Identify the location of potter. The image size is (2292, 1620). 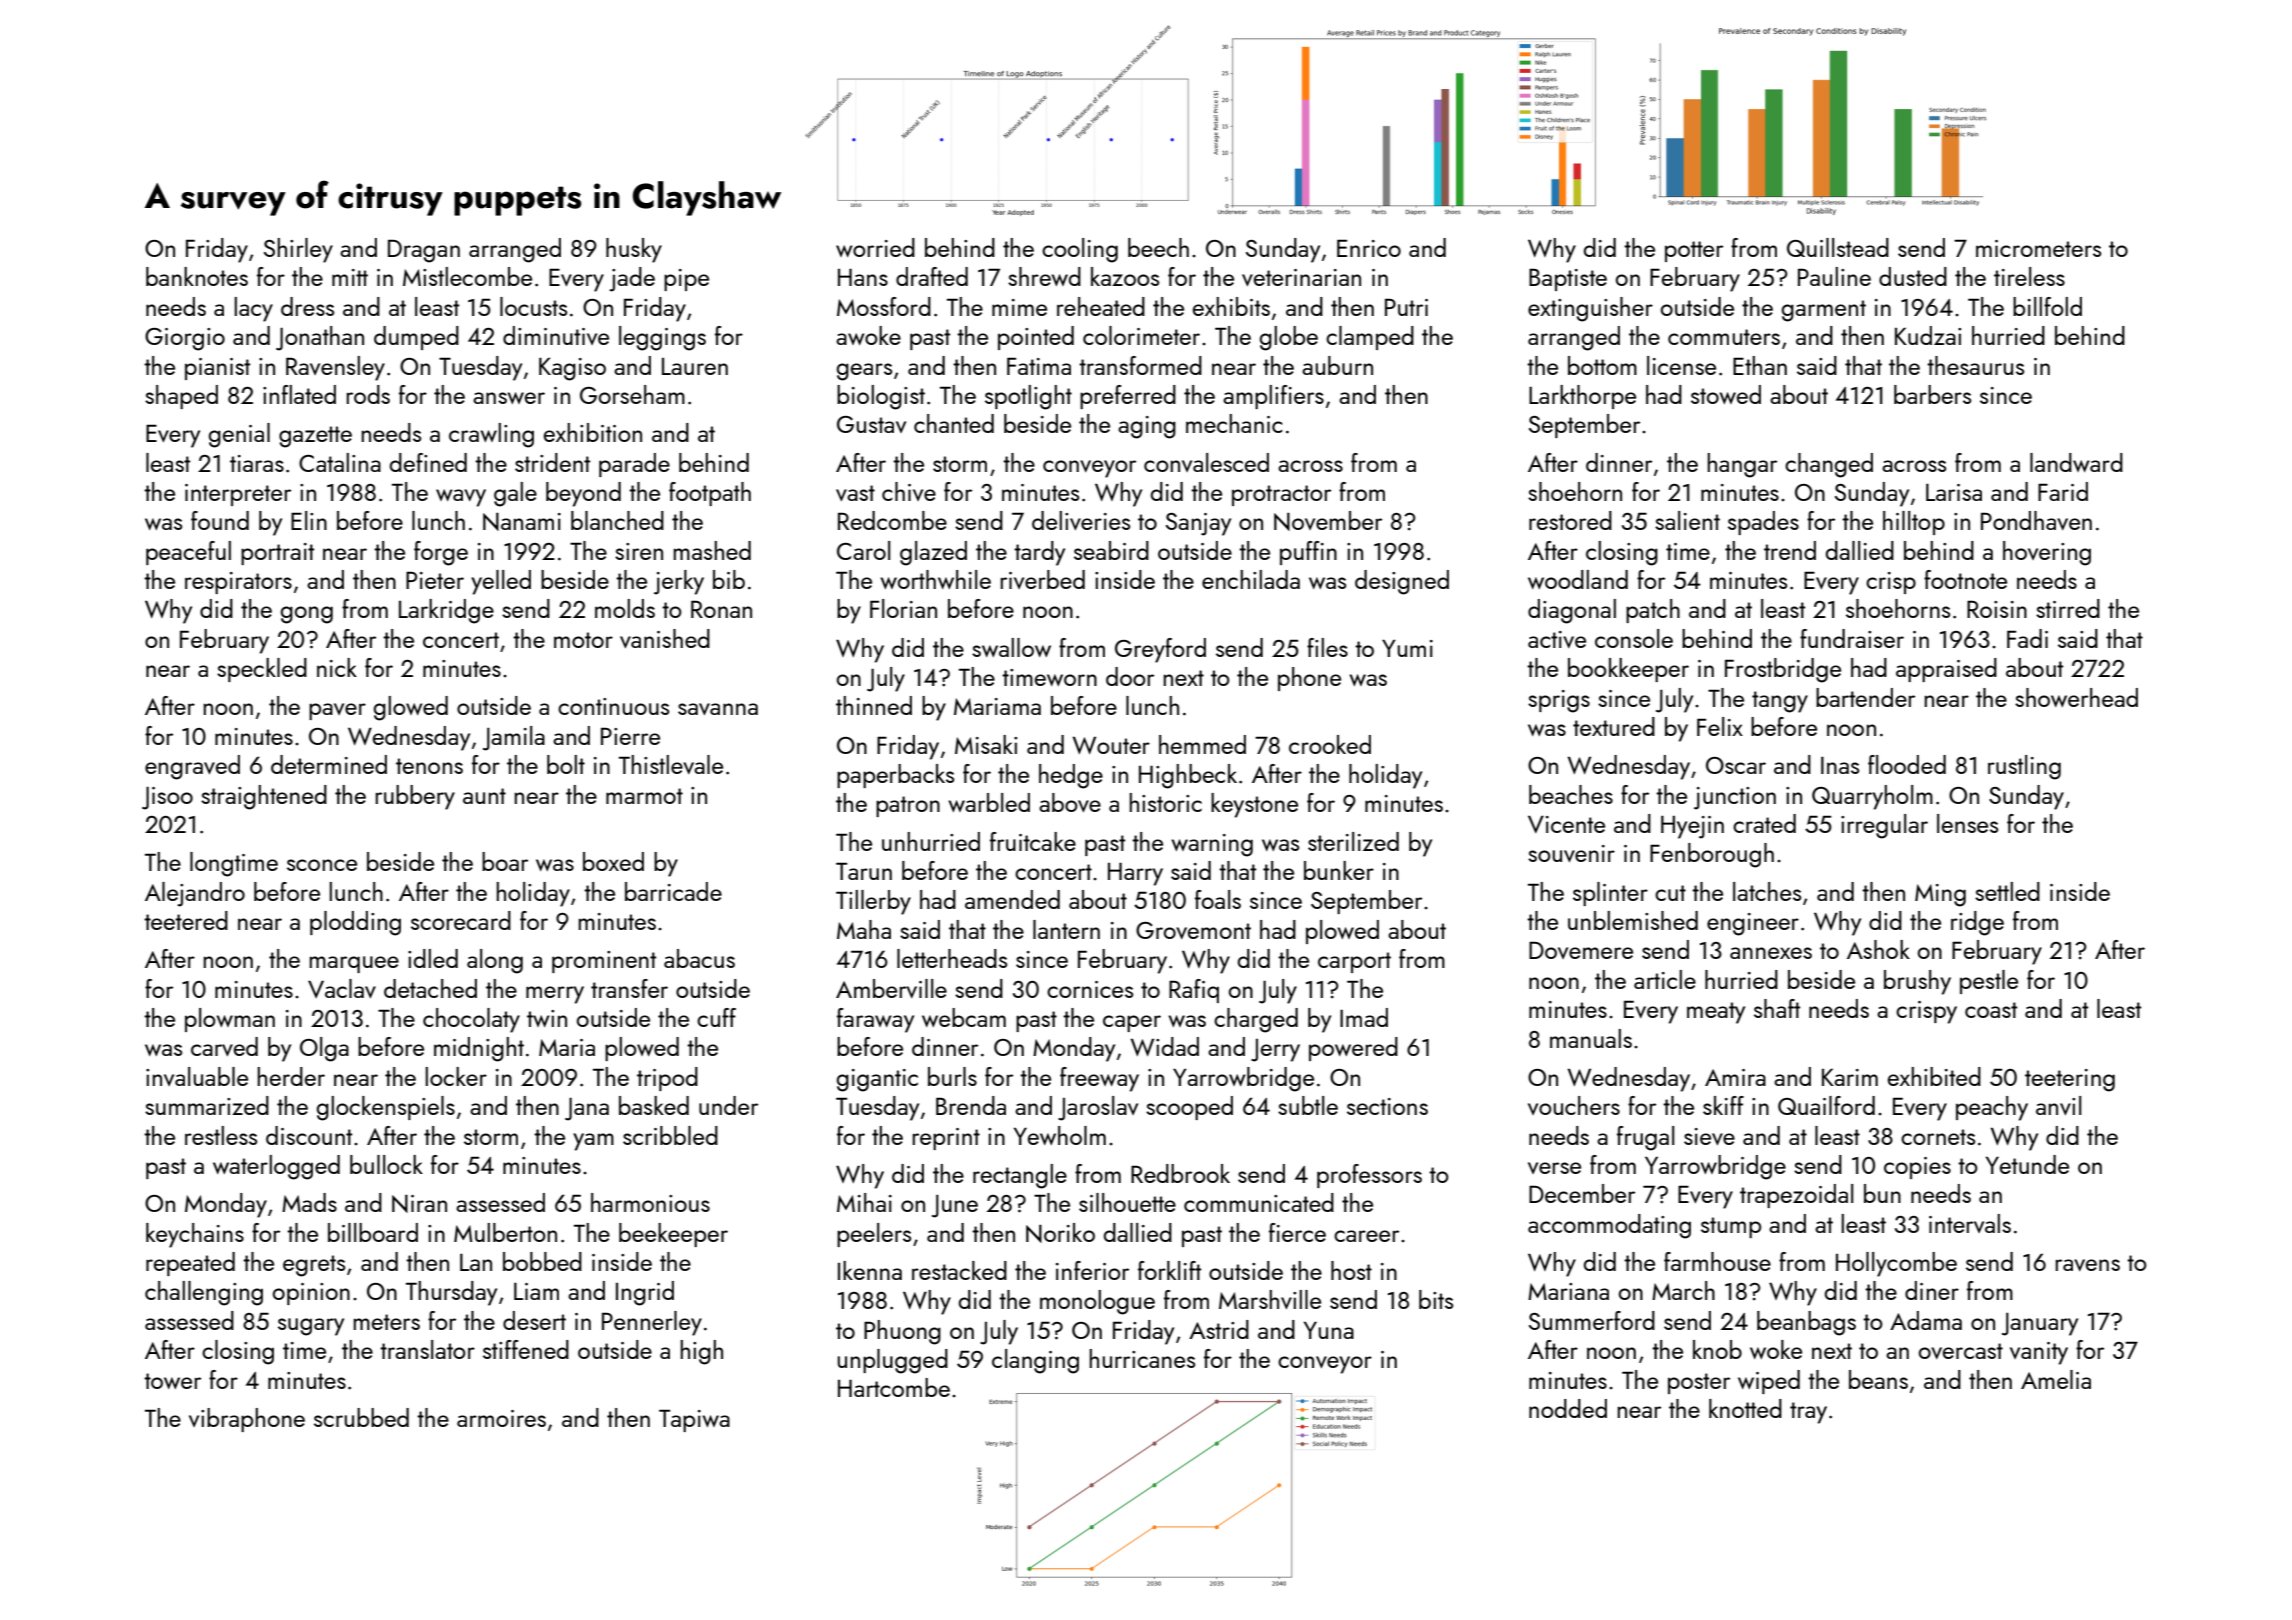
(1694, 251).
